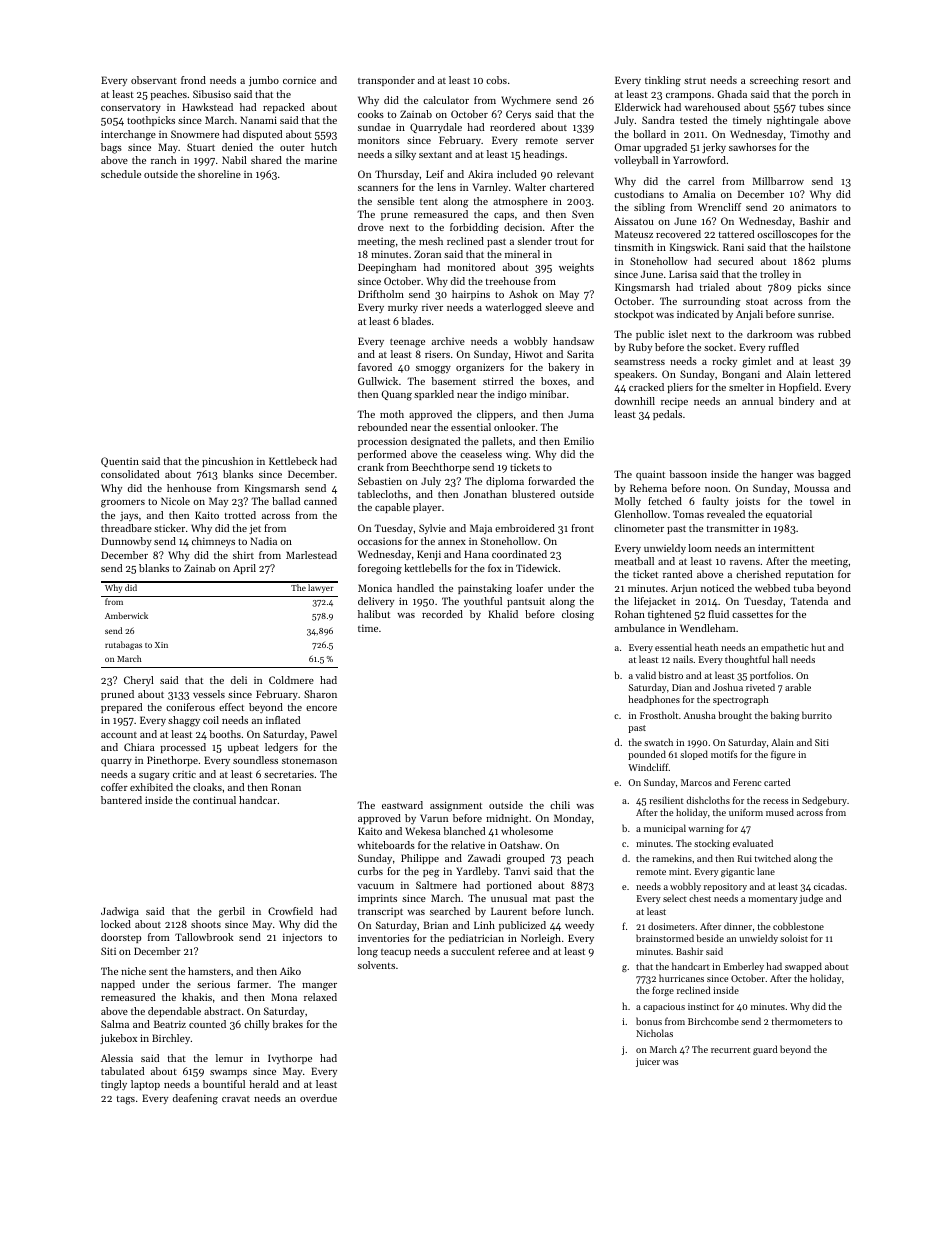 This screenshot has width=952, height=1233. I want to click on cravat, so click(236, 1099).
